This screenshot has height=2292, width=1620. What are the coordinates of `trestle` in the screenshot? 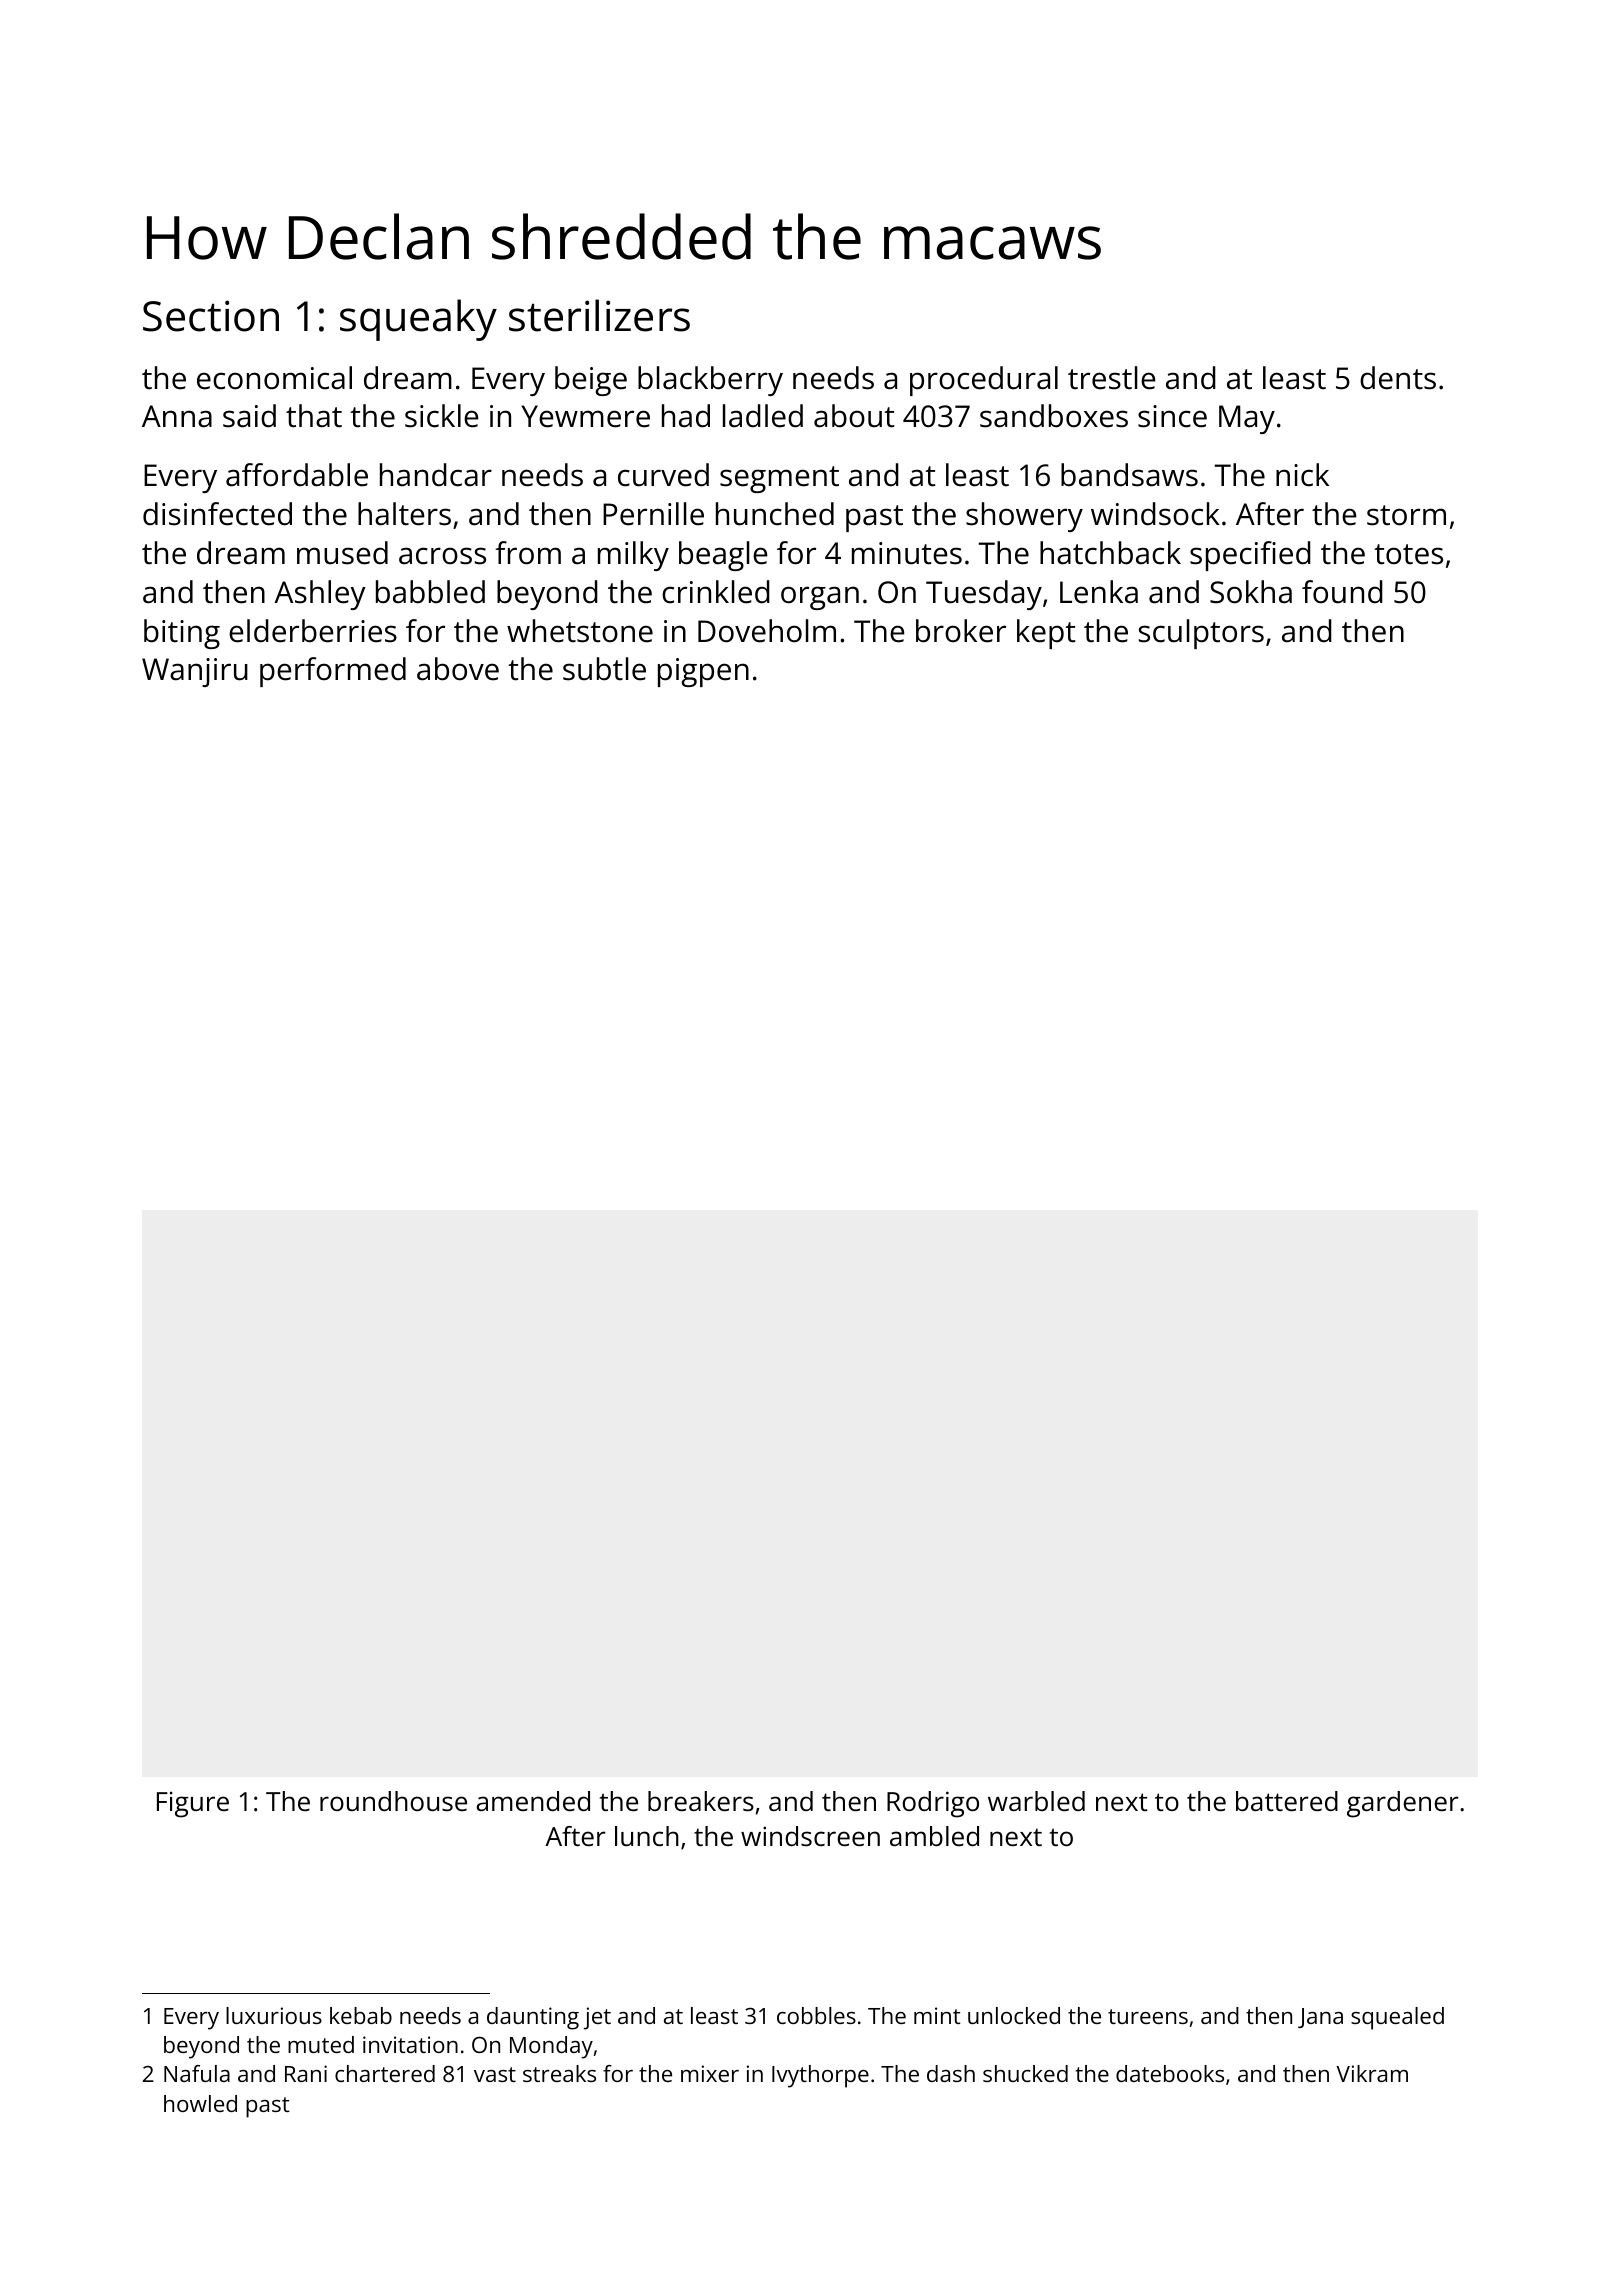 It's located at (1112, 378).
